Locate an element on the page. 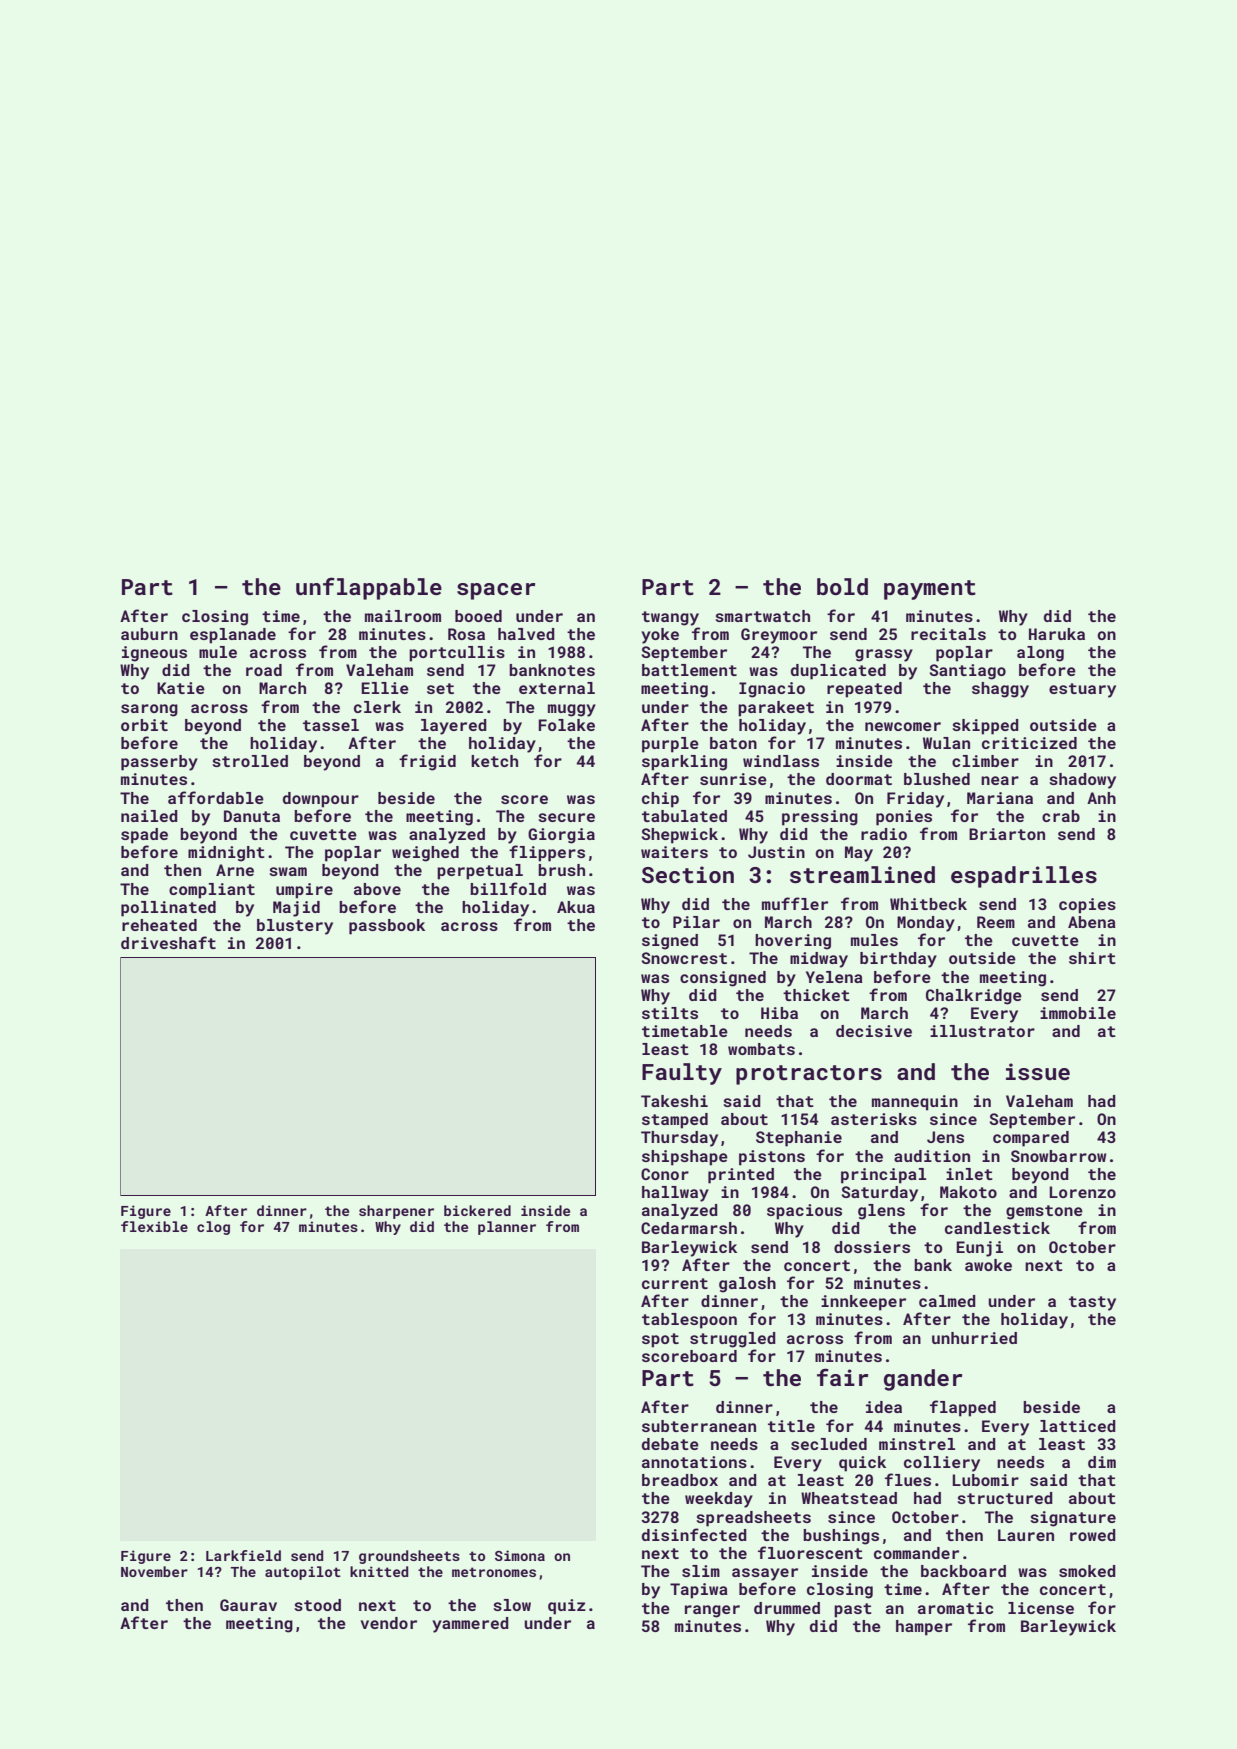  gemstone is located at coordinates (1044, 1212).
